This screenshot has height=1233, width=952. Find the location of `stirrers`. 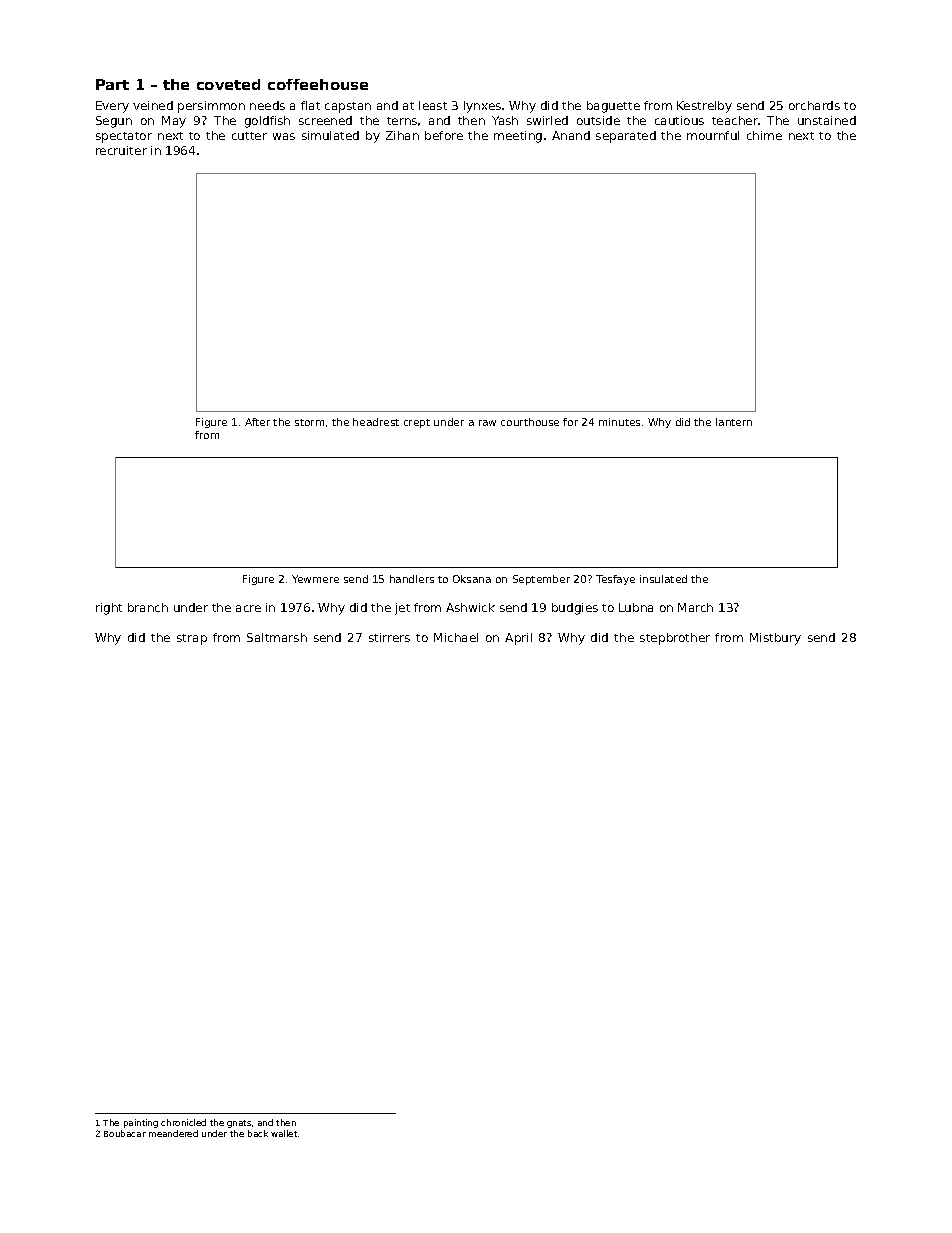

stirrers is located at coordinates (389, 637).
